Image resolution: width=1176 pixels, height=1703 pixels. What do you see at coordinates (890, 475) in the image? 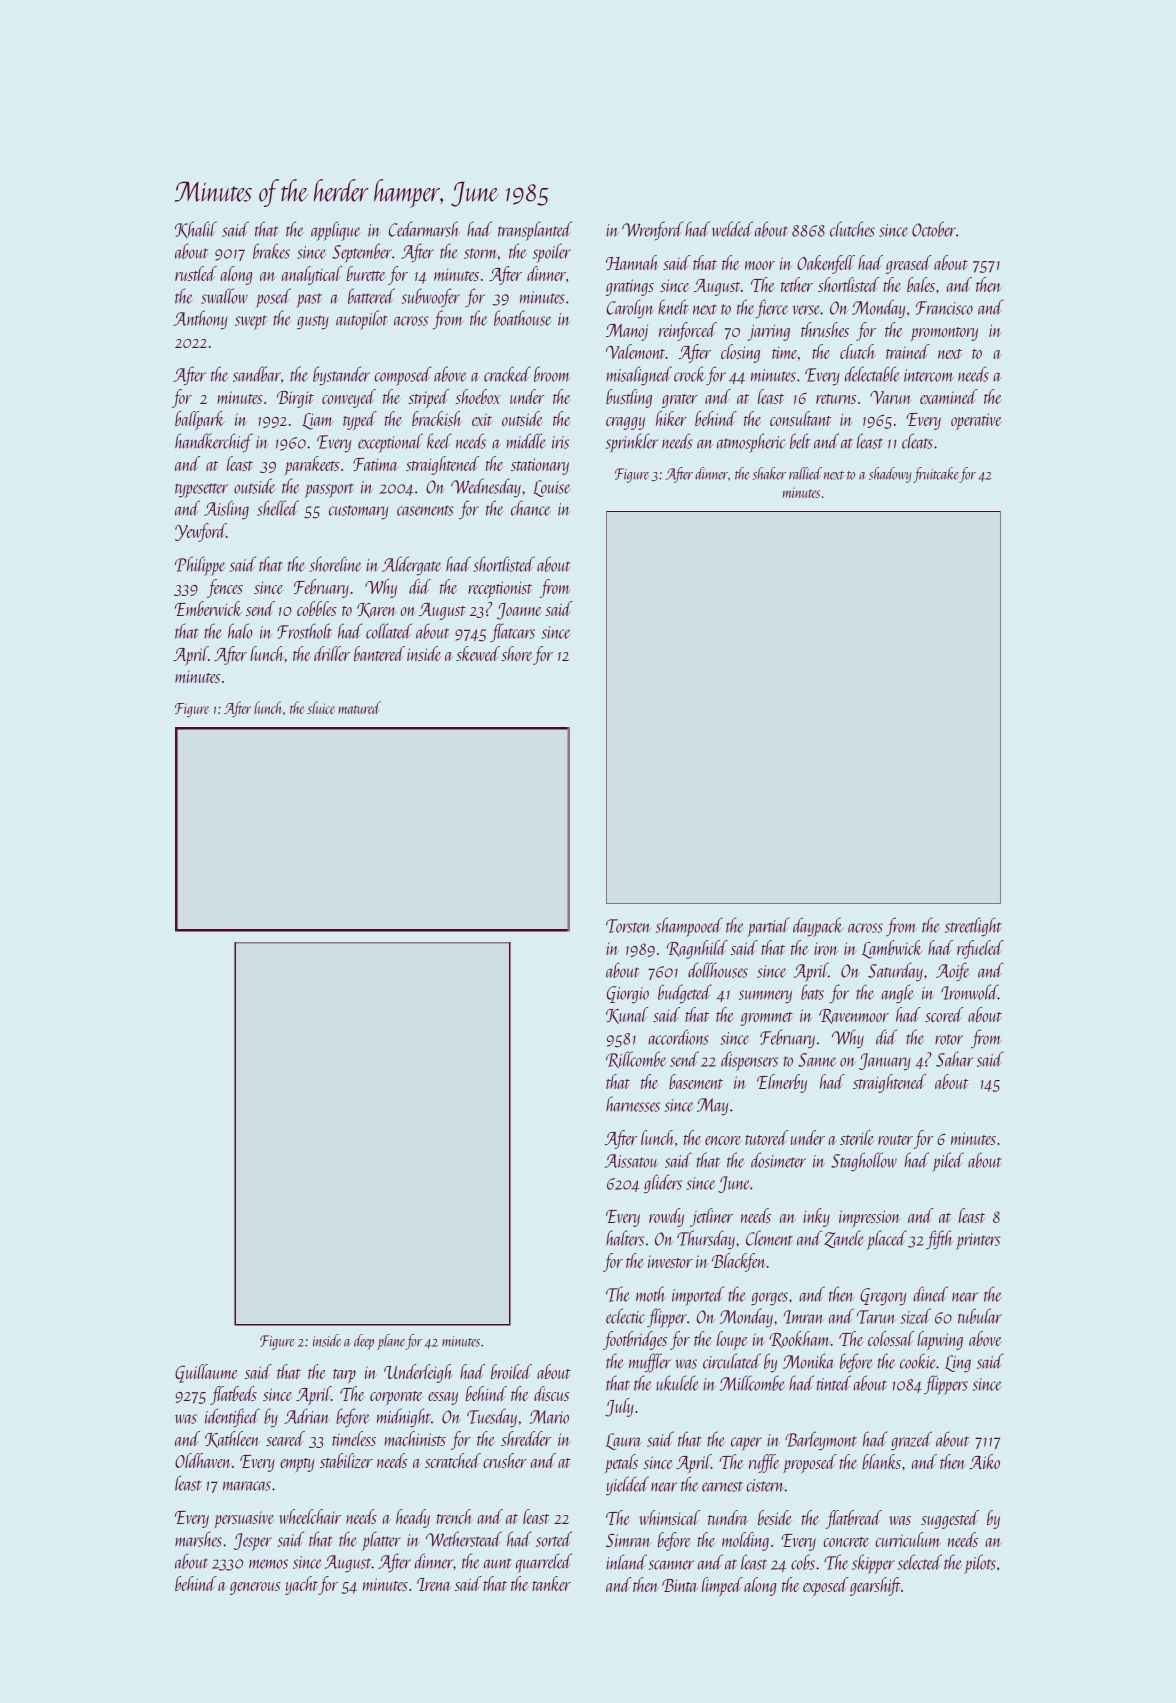
I see `shadowy` at bounding box center [890, 475].
